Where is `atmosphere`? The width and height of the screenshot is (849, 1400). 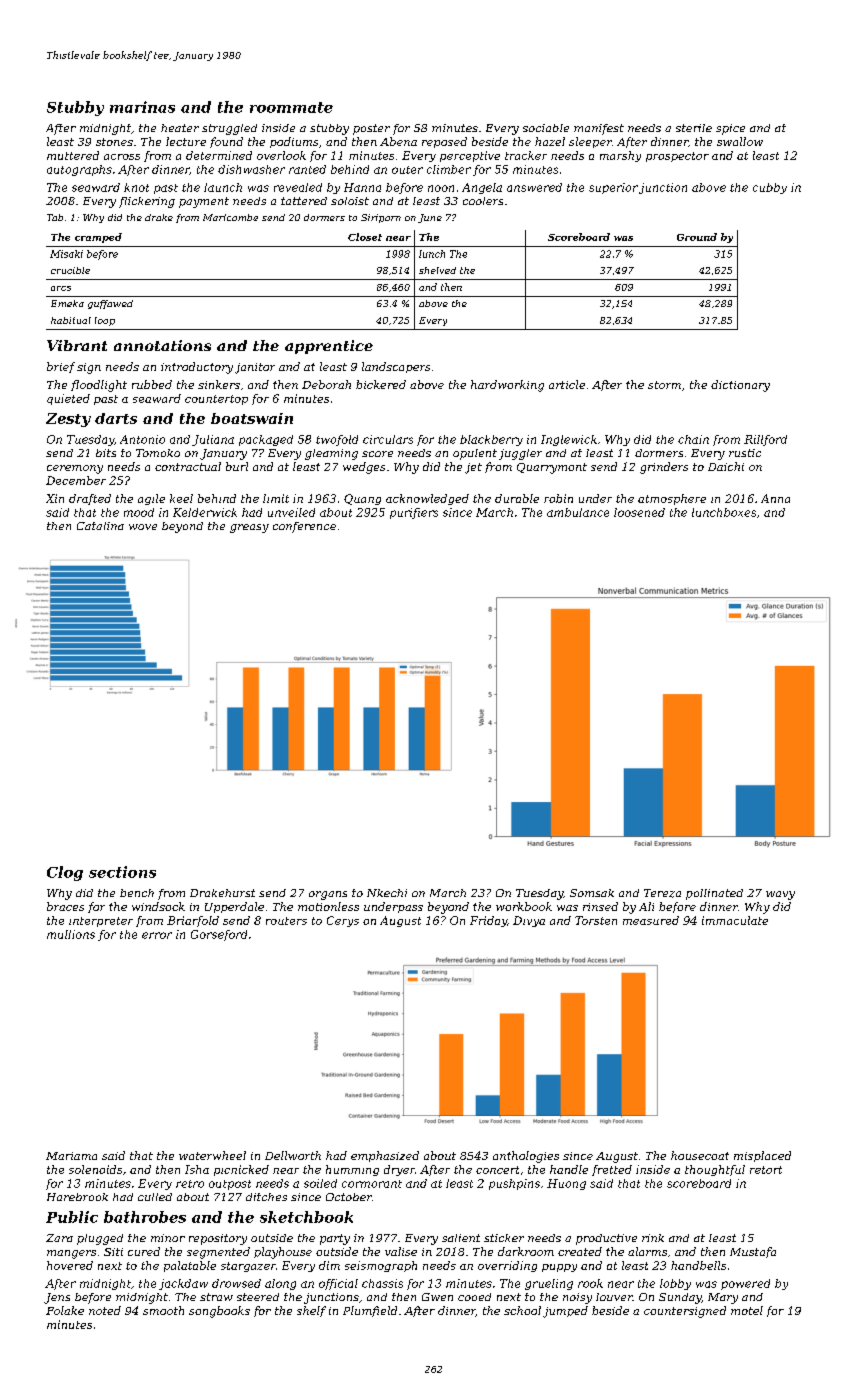
atmosphere is located at coordinates (672, 499).
